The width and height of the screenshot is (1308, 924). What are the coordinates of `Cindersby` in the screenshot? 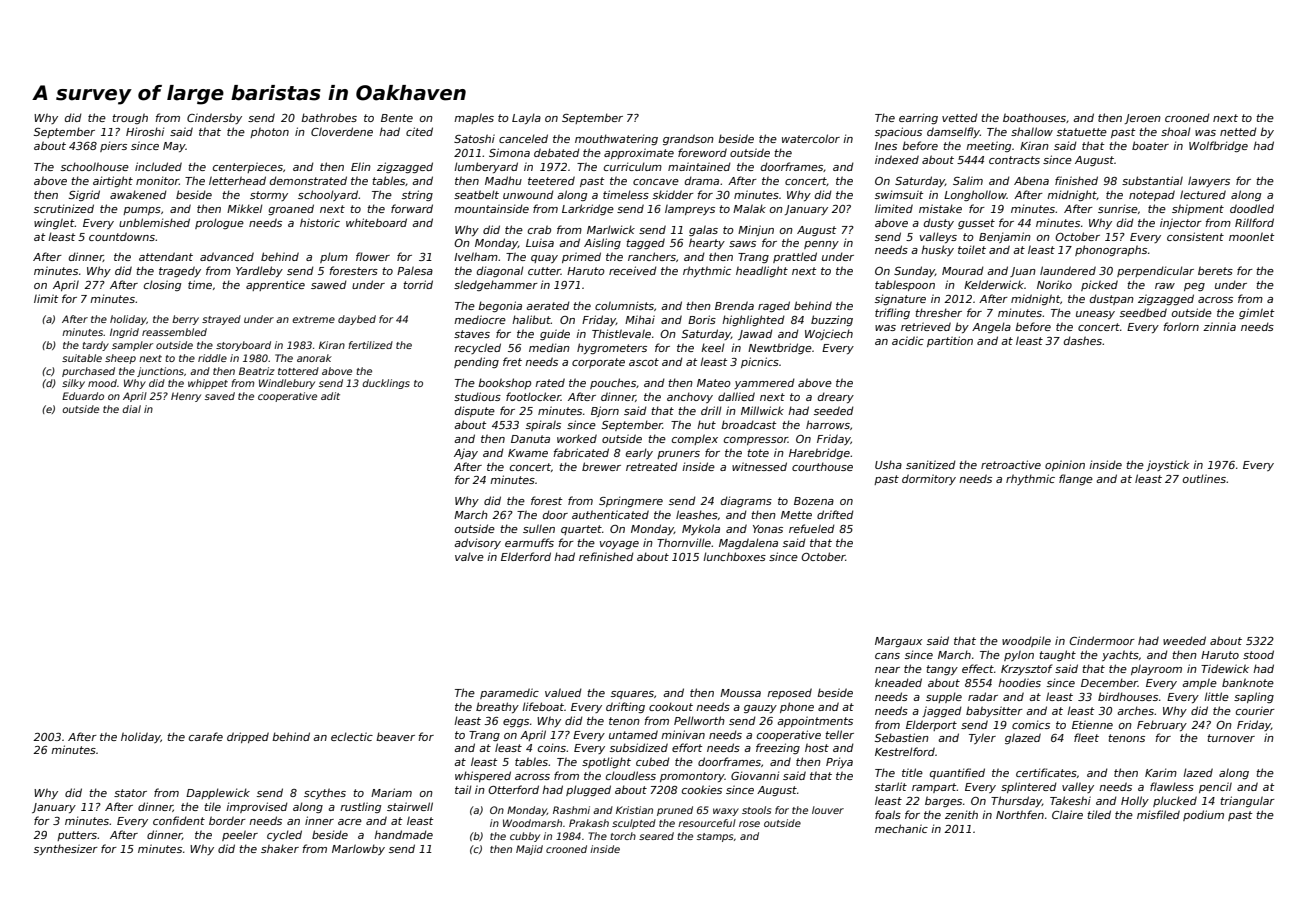 It's located at (214, 118).
